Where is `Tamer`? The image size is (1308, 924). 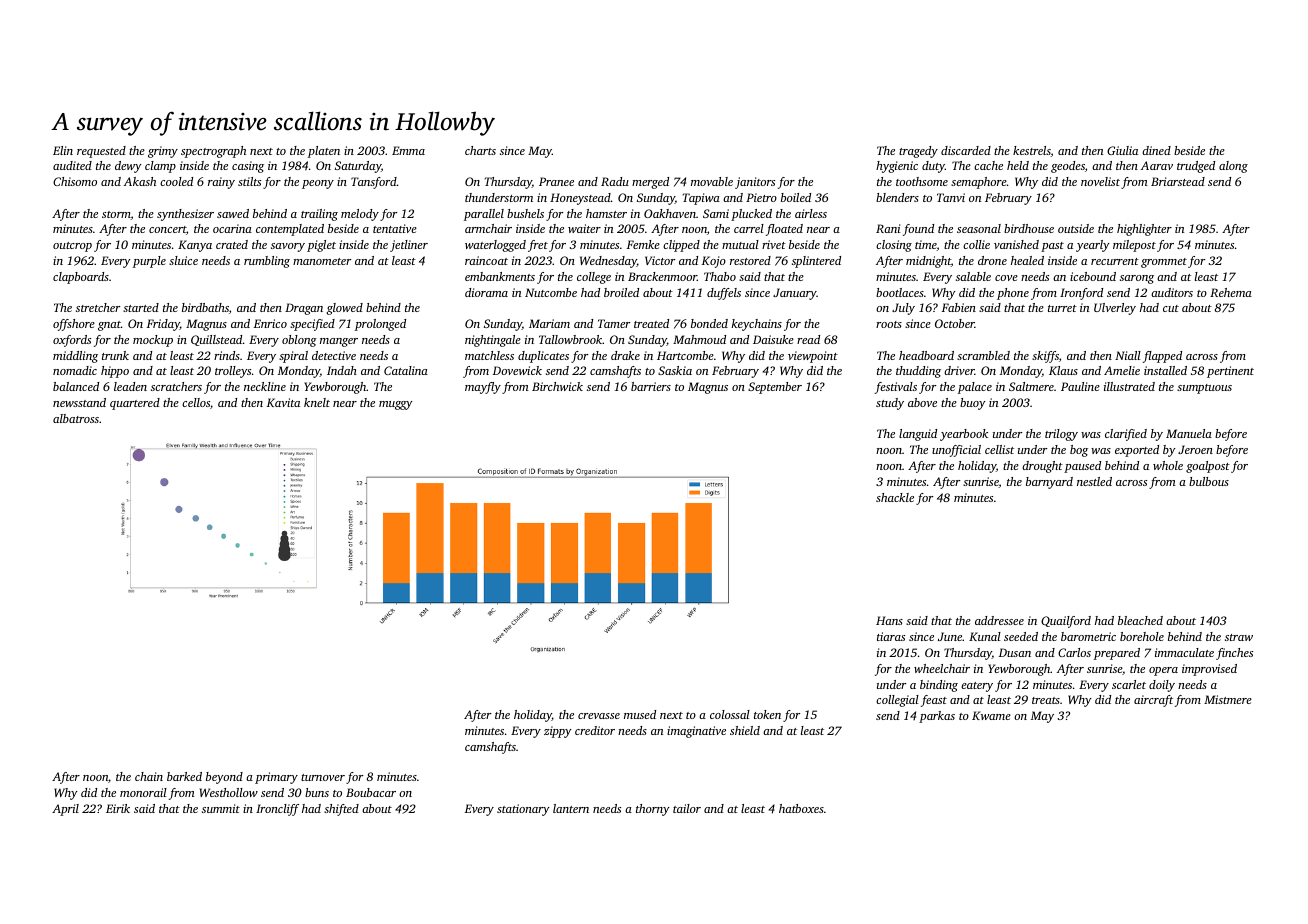 Tamer is located at coordinates (614, 323).
